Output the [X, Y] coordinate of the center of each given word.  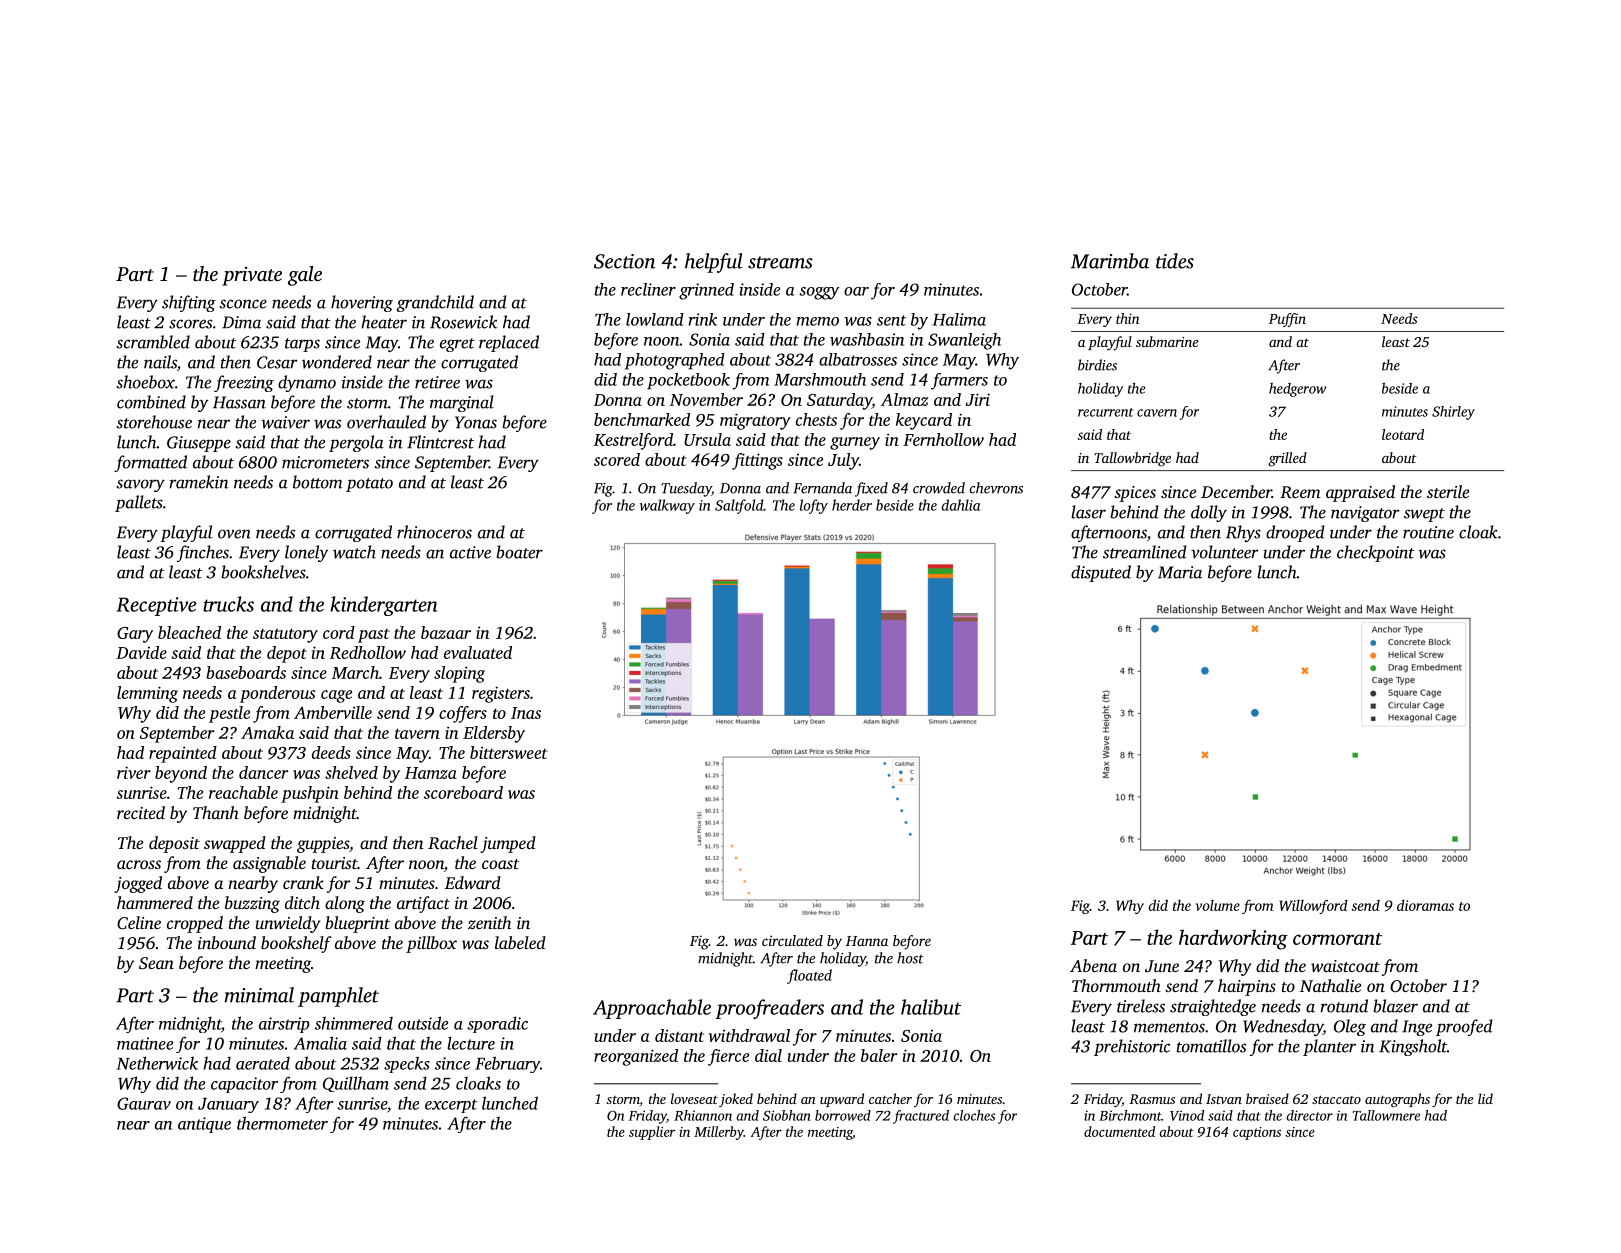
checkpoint [1376, 553]
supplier [652, 1133]
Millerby [719, 1133]
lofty [814, 506]
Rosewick [463, 322]
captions [1257, 1133]
